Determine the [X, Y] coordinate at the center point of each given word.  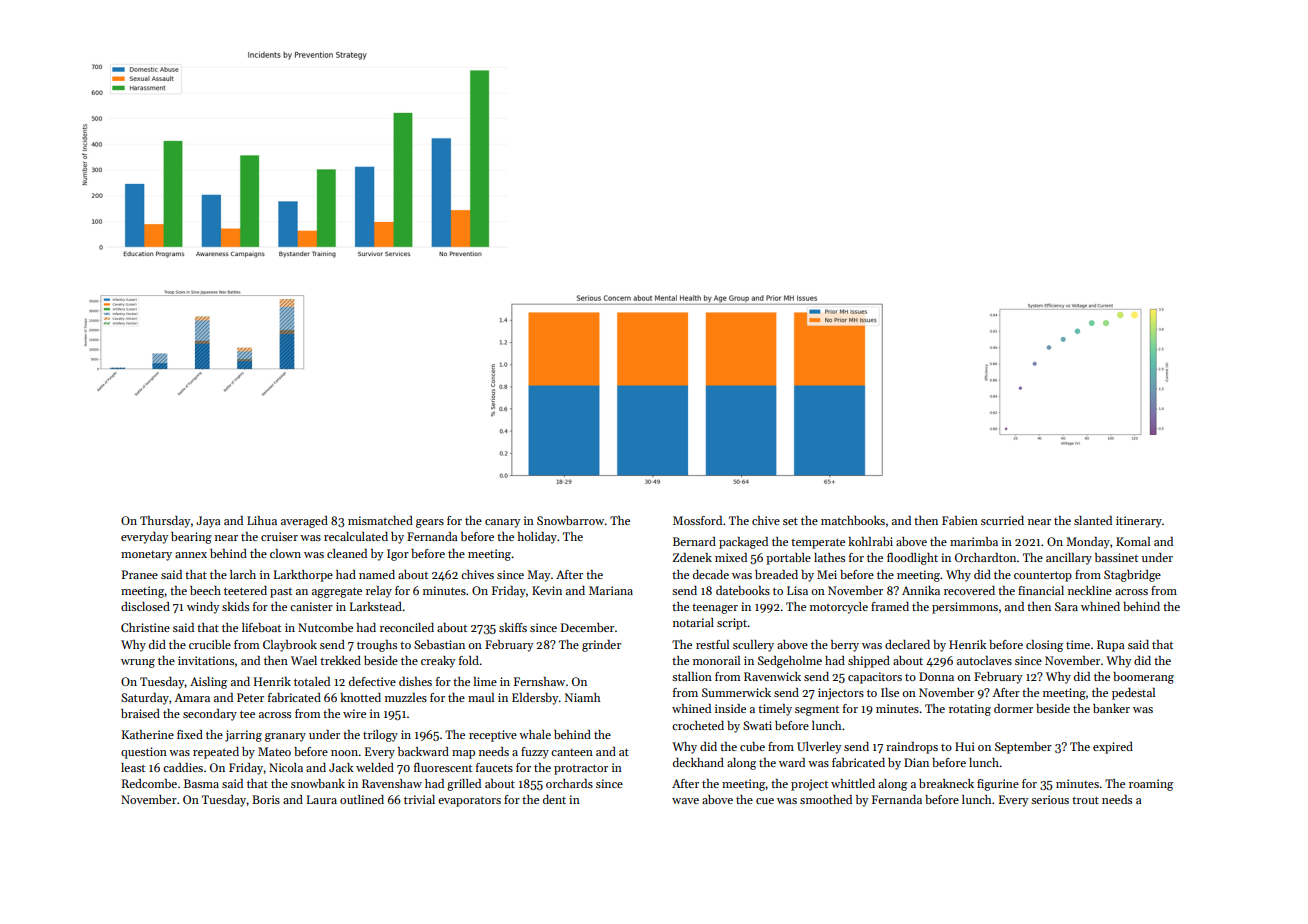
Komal [1133, 541]
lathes [829, 557]
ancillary [1069, 559]
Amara [192, 697]
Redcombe [149, 783]
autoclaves [984, 660]
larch [243, 574]
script [732, 624]
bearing [191, 538]
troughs [377, 646]
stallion [692, 676]
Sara [1066, 606]
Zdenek [692, 557]
